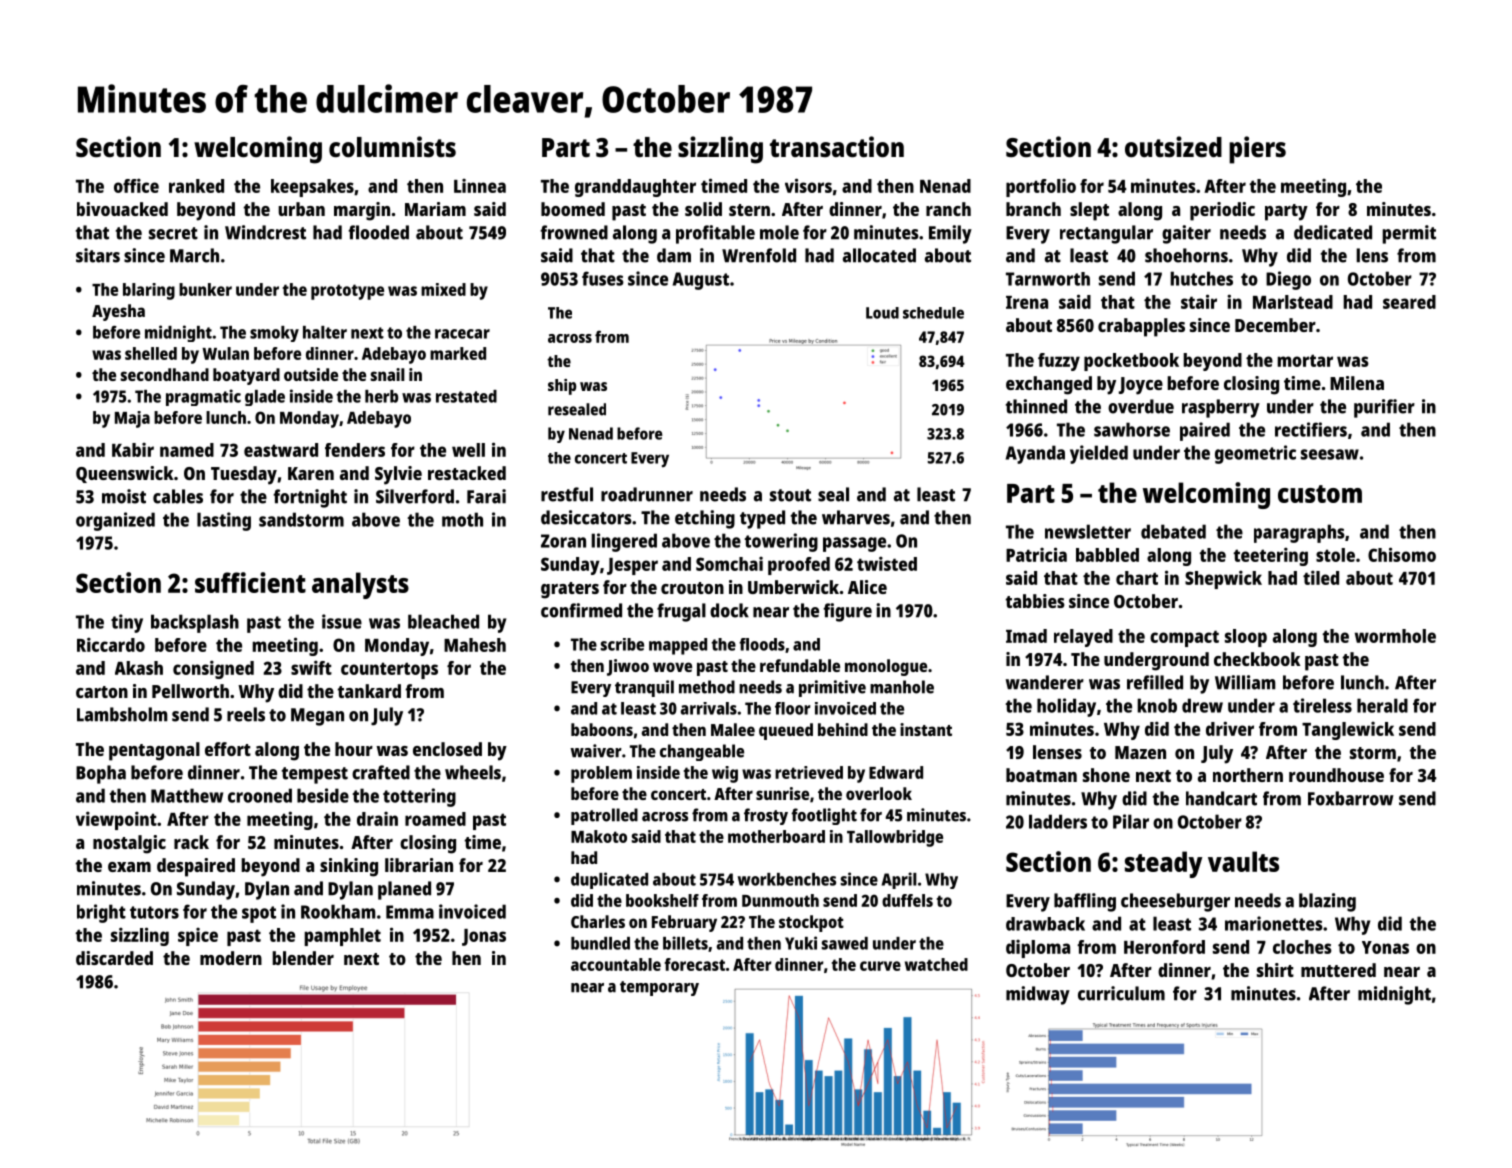  What do you see at coordinates (1257, 659) in the page?
I see `checkbook` at bounding box center [1257, 659].
